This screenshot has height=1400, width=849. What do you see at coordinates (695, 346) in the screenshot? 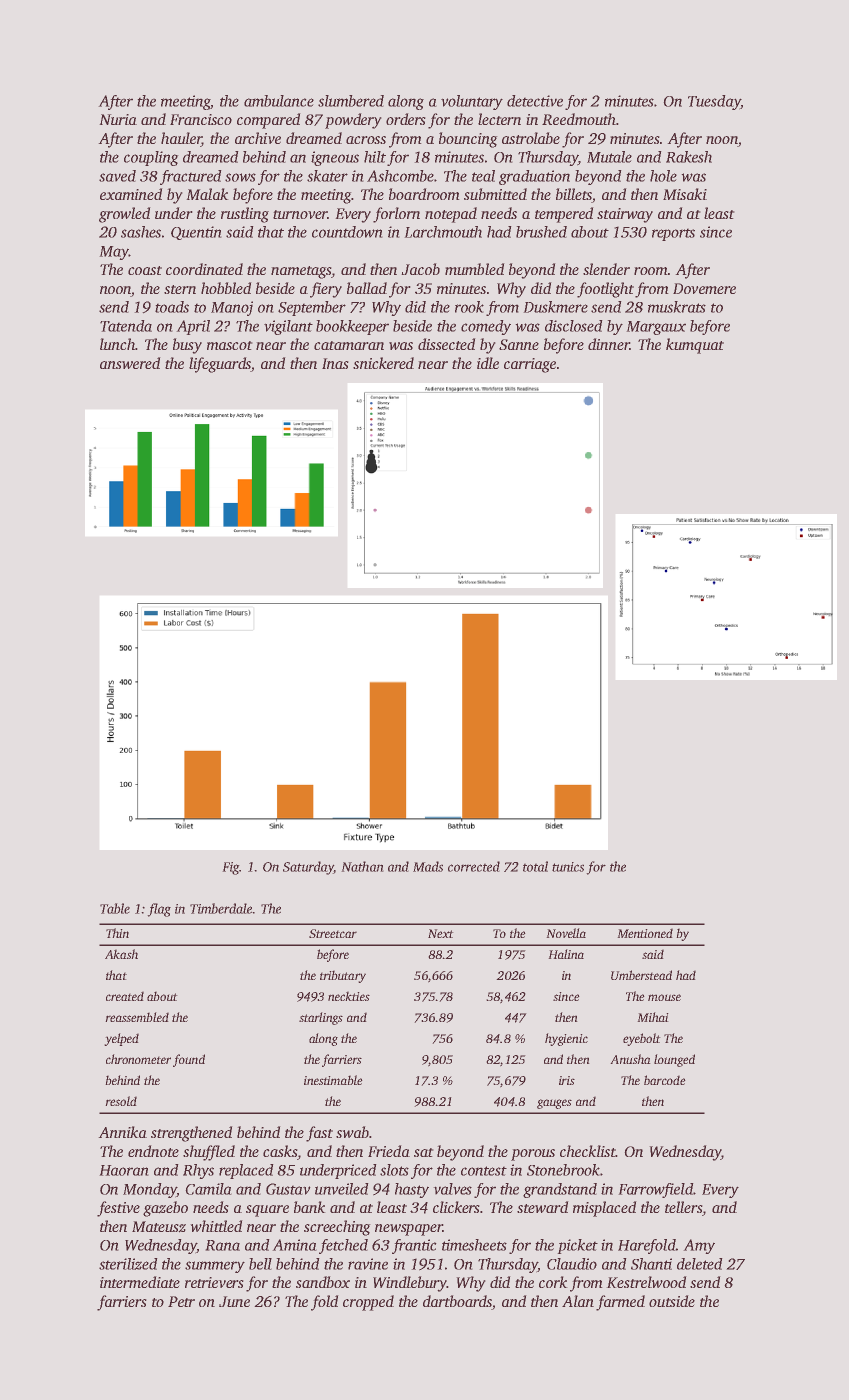
I see `kumquat` at bounding box center [695, 346].
